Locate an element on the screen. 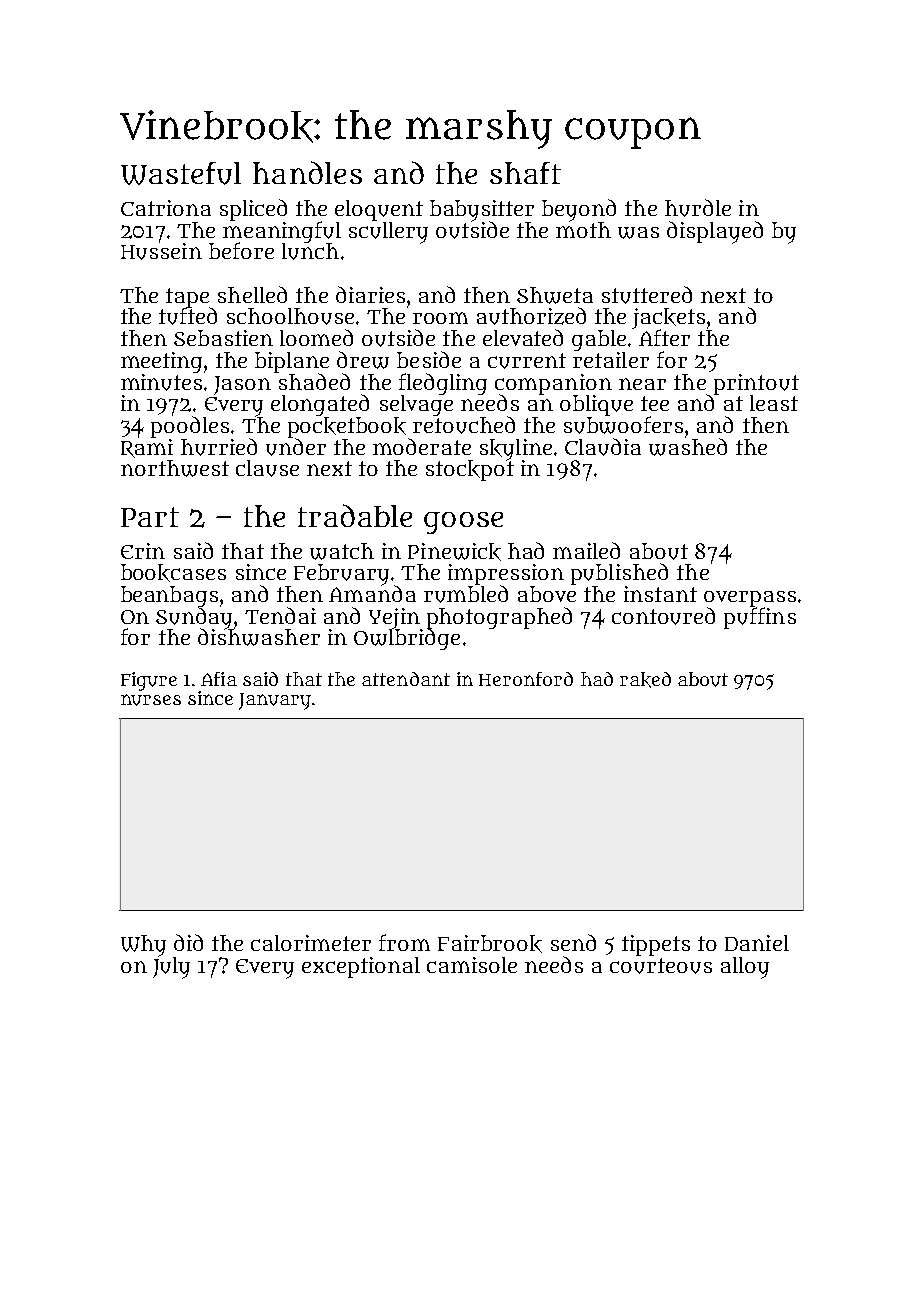 The height and width of the screenshot is (1308, 924). Heronford is located at coordinates (526, 679).
